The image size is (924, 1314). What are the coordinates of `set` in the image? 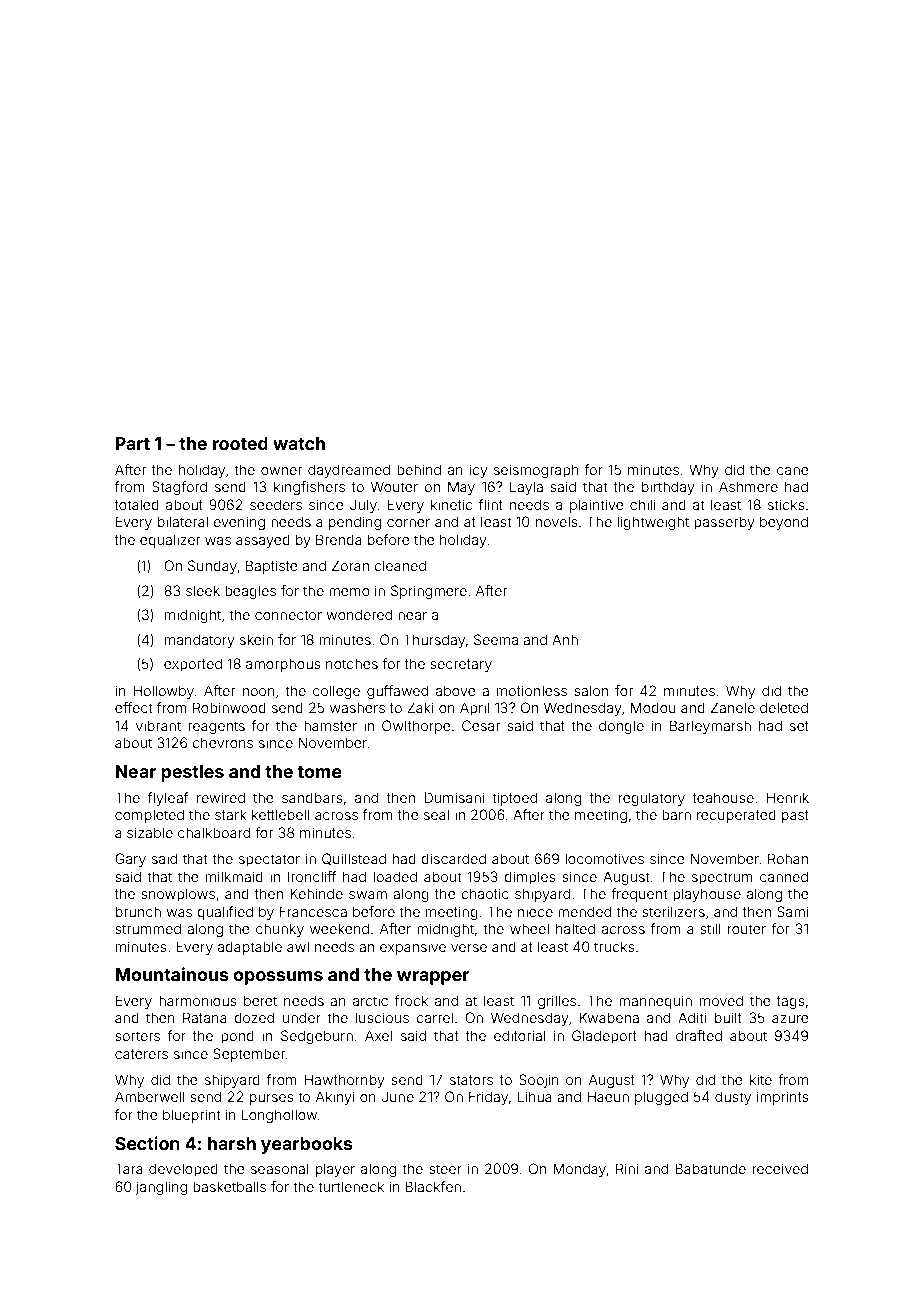 It's located at (799, 726).
